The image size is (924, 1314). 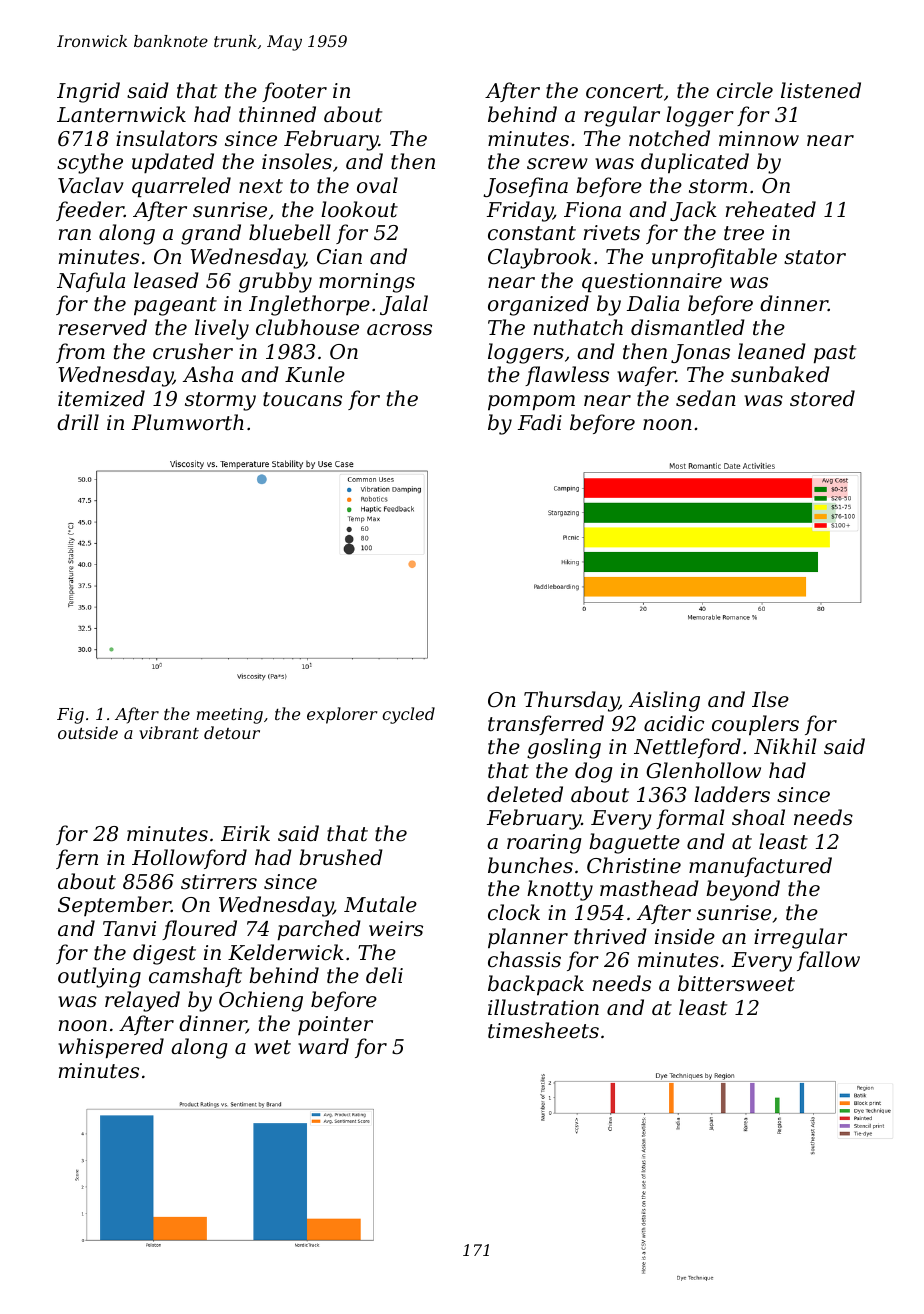 What do you see at coordinates (703, 770) in the image?
I see `Glenhollow` at bounding box center [703, 770].
